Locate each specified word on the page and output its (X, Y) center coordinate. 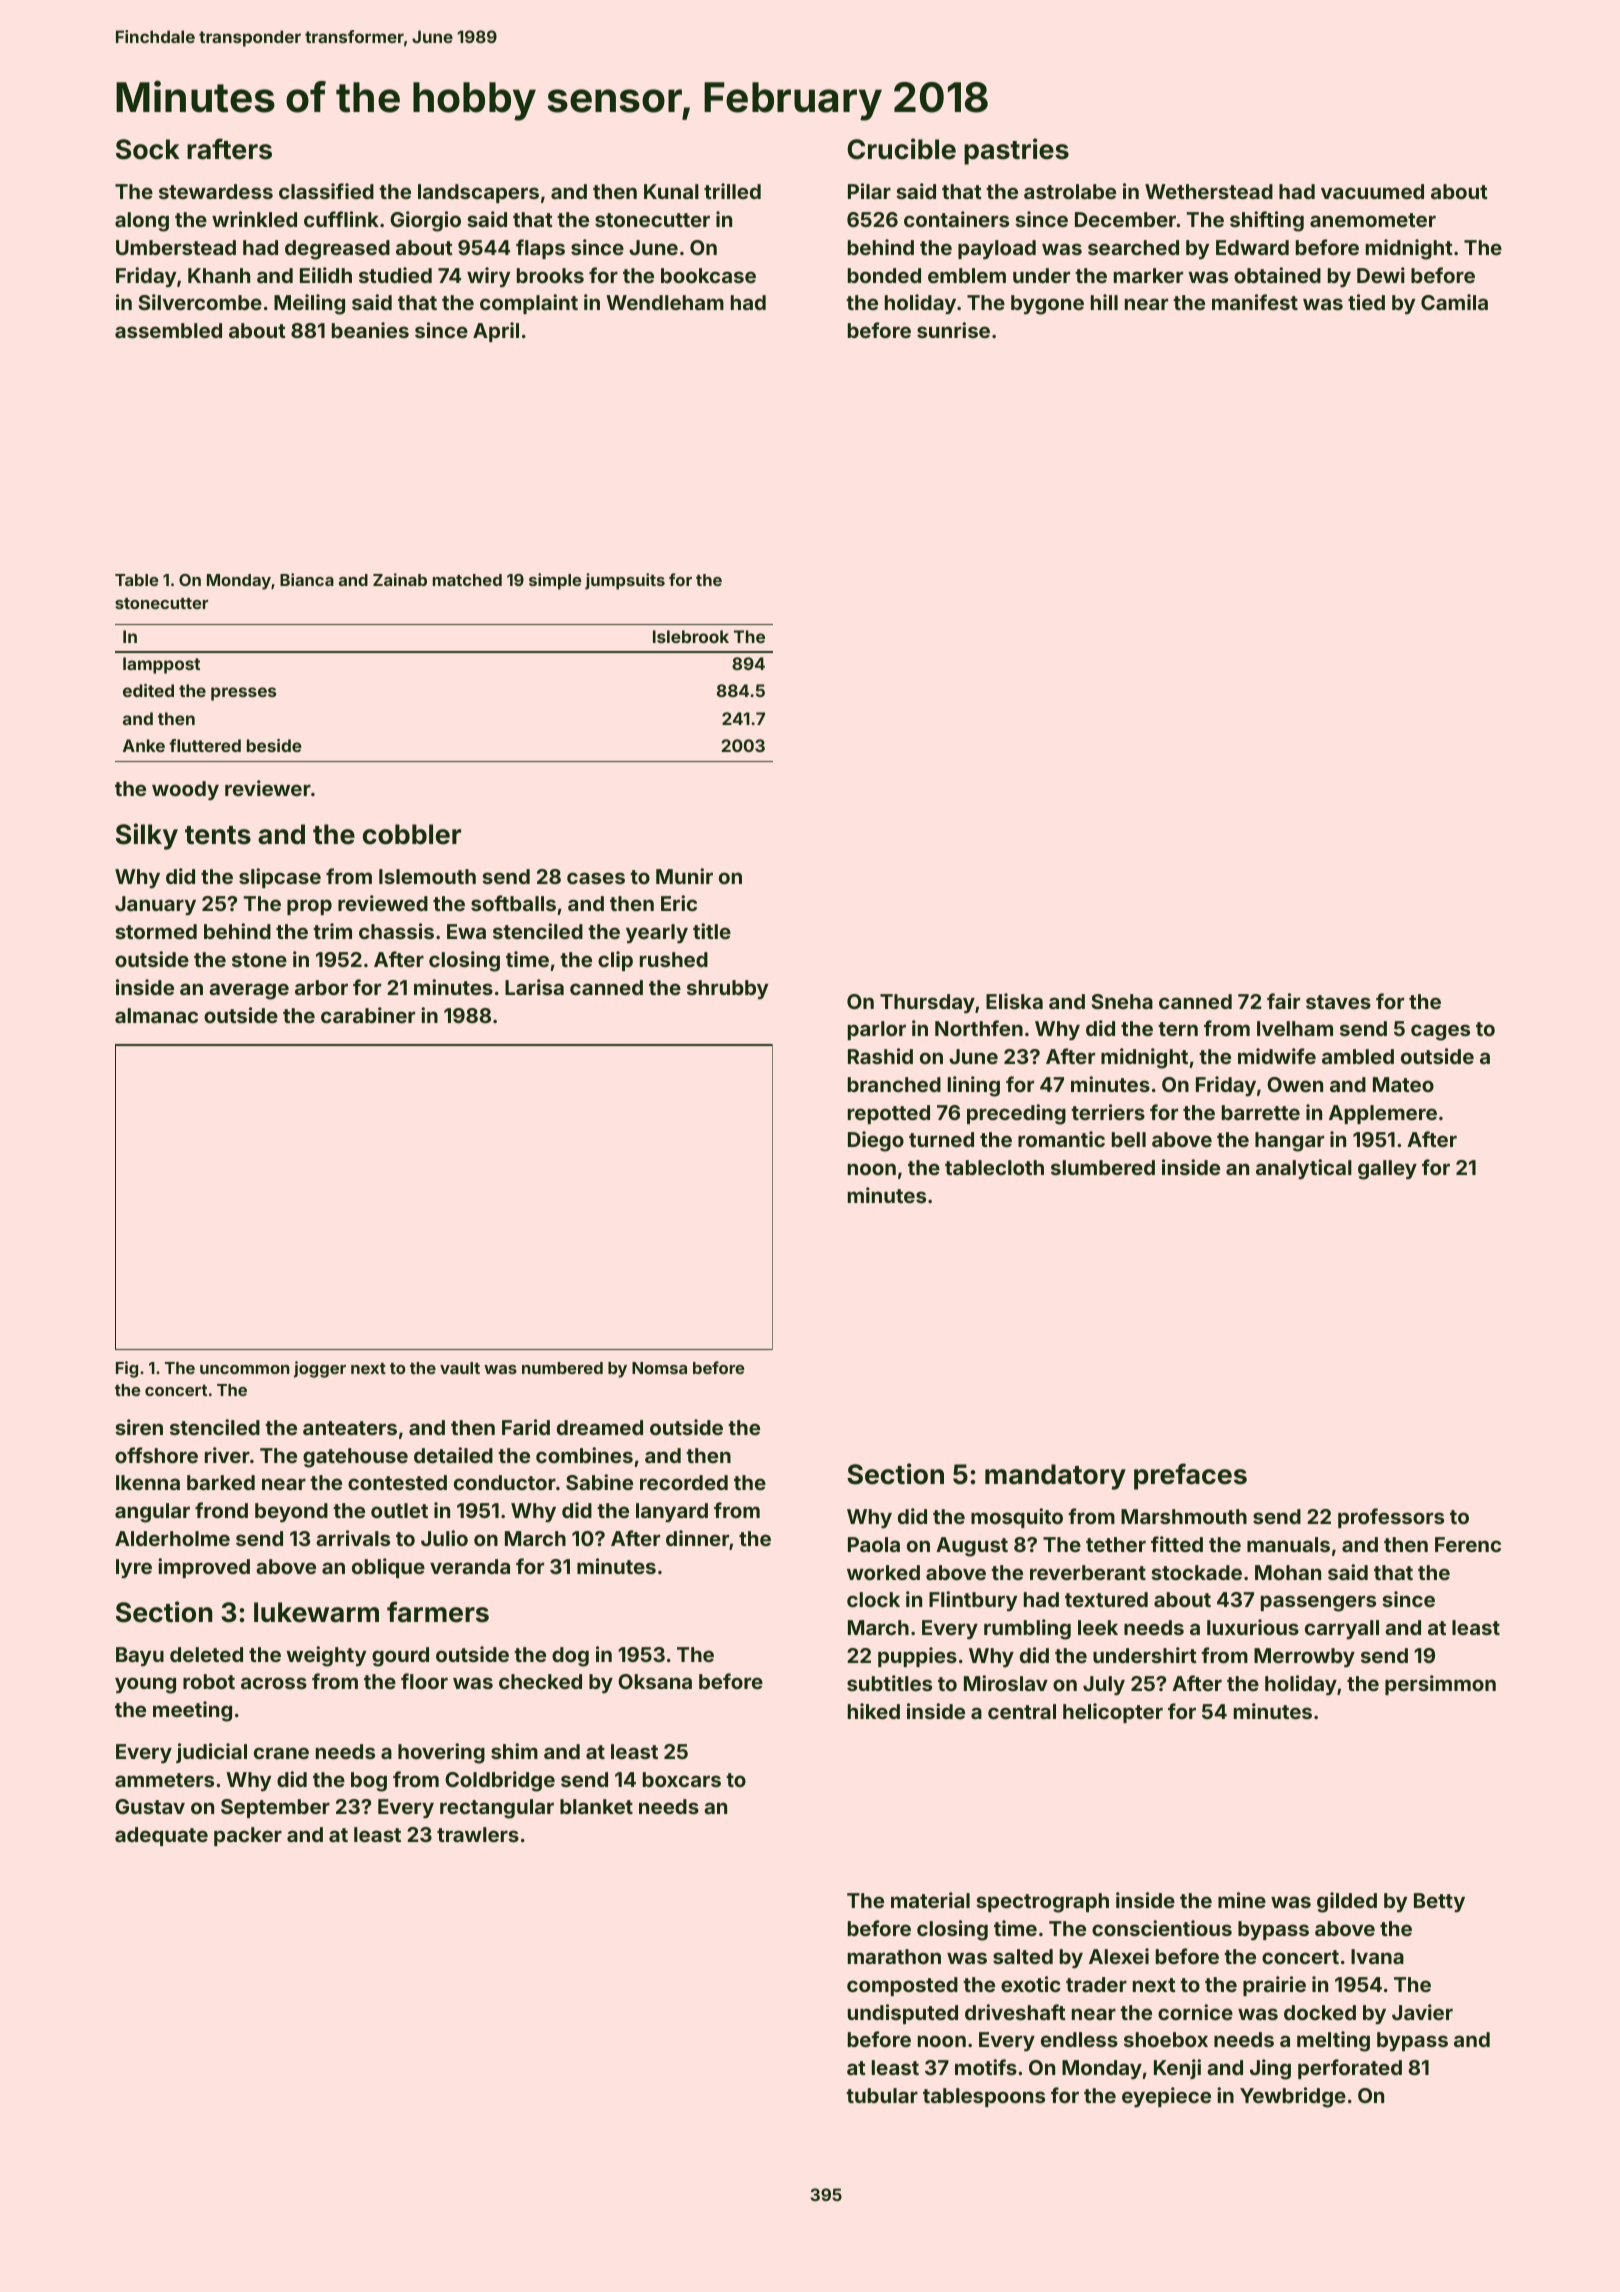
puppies (917, 1657)
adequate (161, 1836)
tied (1366, 302)
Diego (876, 1141)
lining (974, 1086)
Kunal (671, 191)
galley (1387, 1170)
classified (326, 191)
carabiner (368, 1015)
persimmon (1440, 1685)
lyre (134, 1568)
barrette (1261, 1112)
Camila (1454, 302)
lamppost (161, 665)
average (249, 991)
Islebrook (691, 636)
